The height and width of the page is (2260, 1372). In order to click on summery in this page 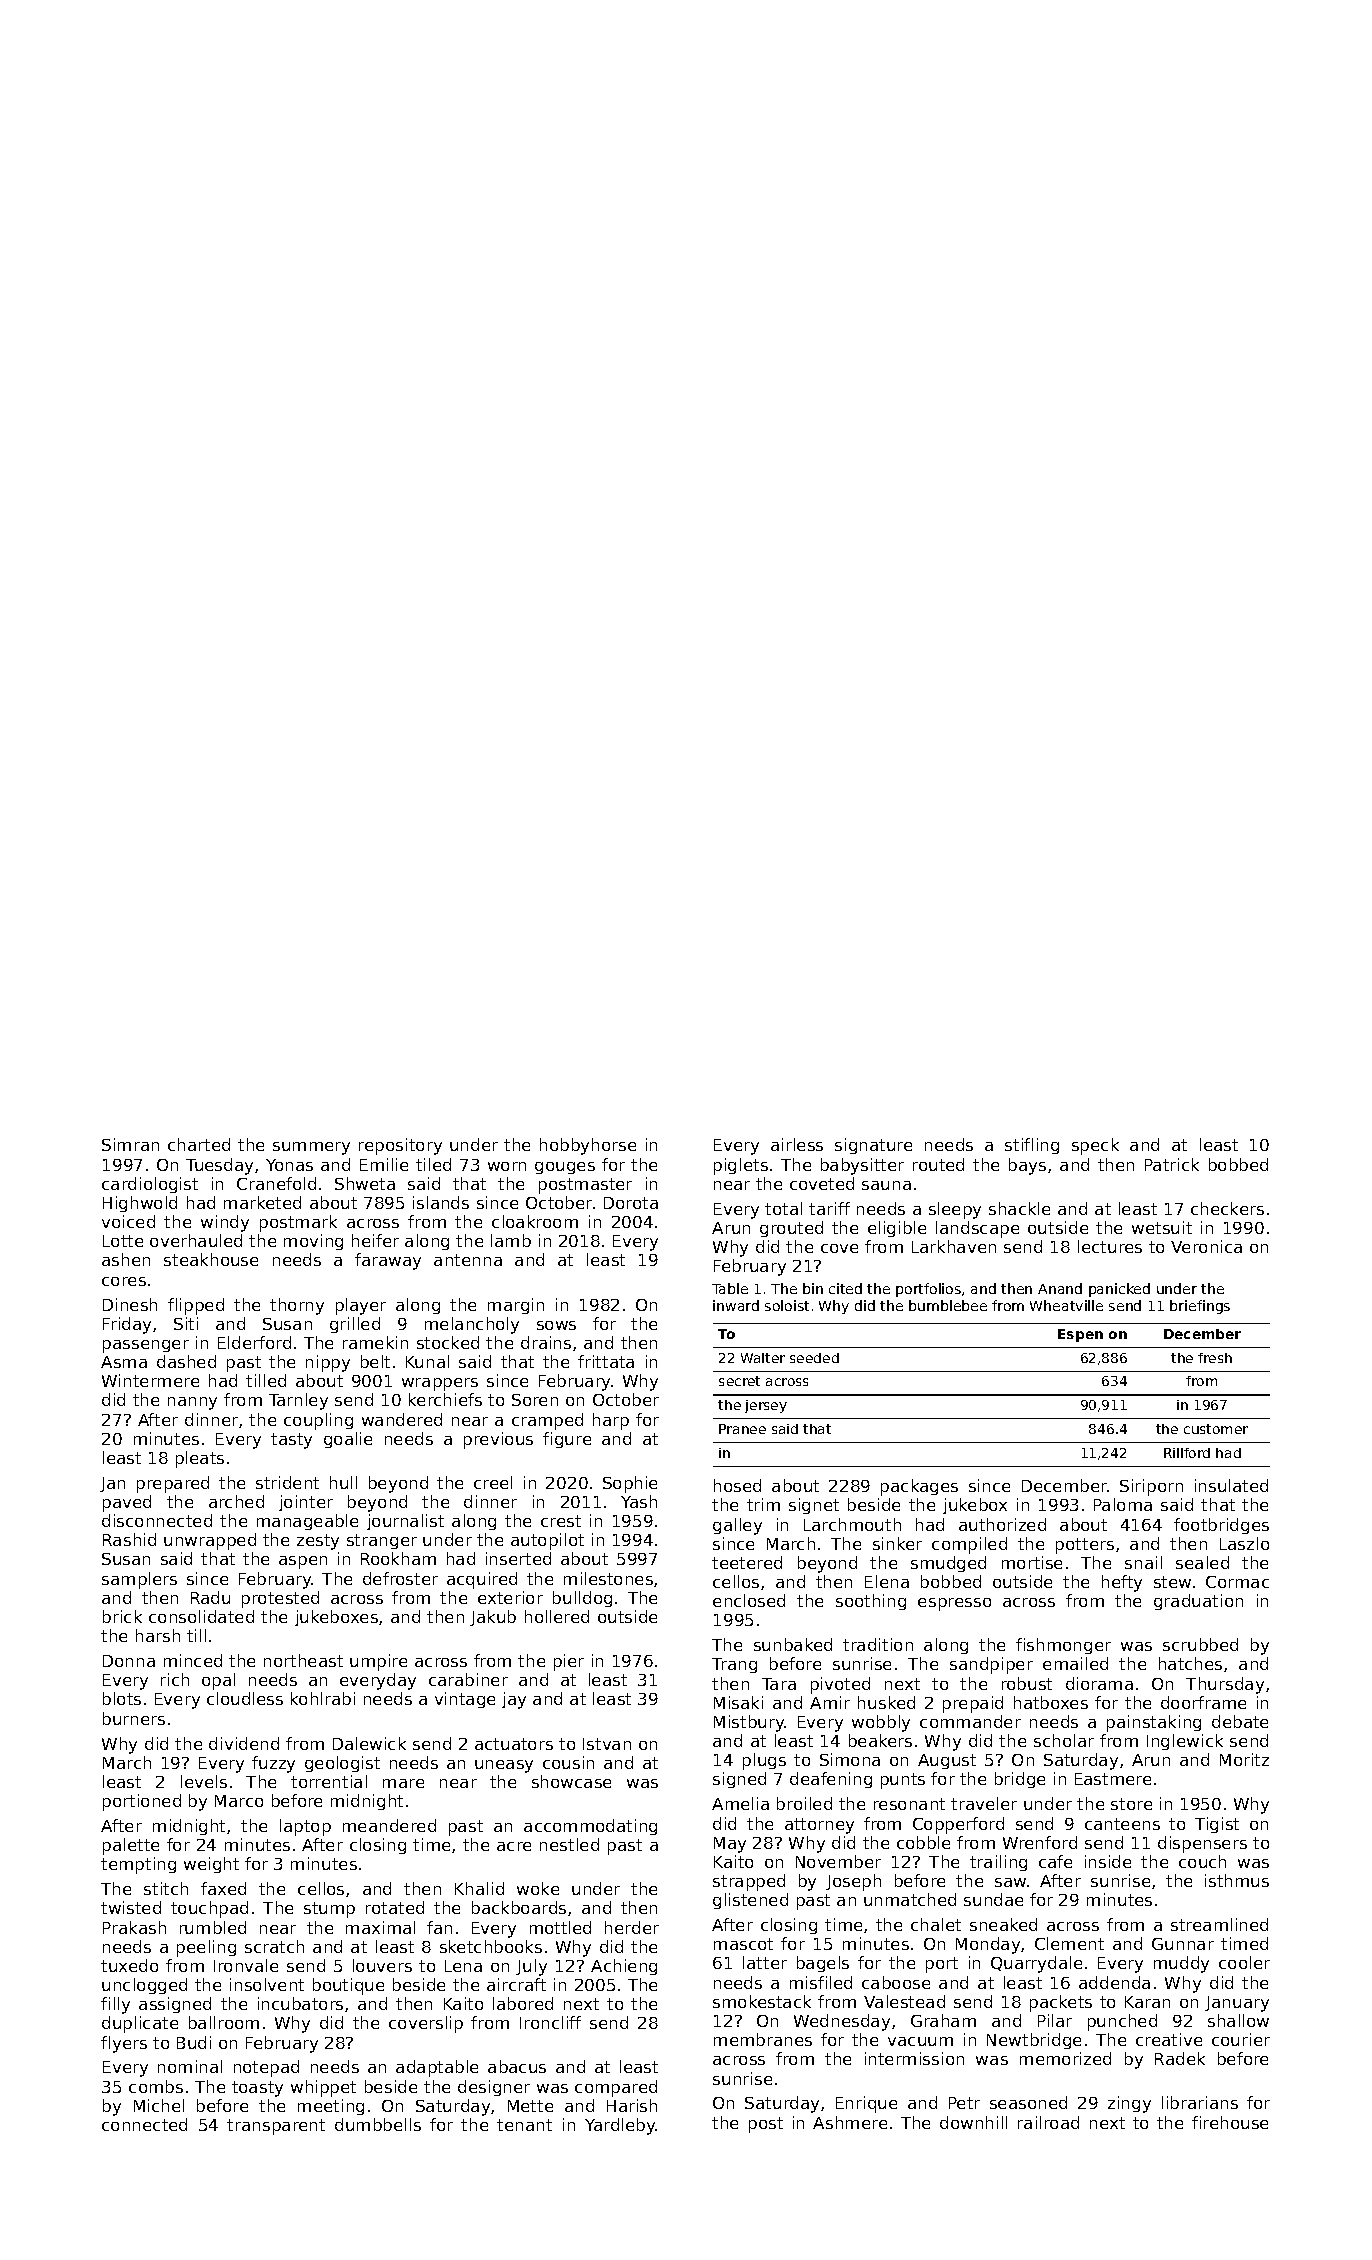, I will do `click(311, 1148)`.
